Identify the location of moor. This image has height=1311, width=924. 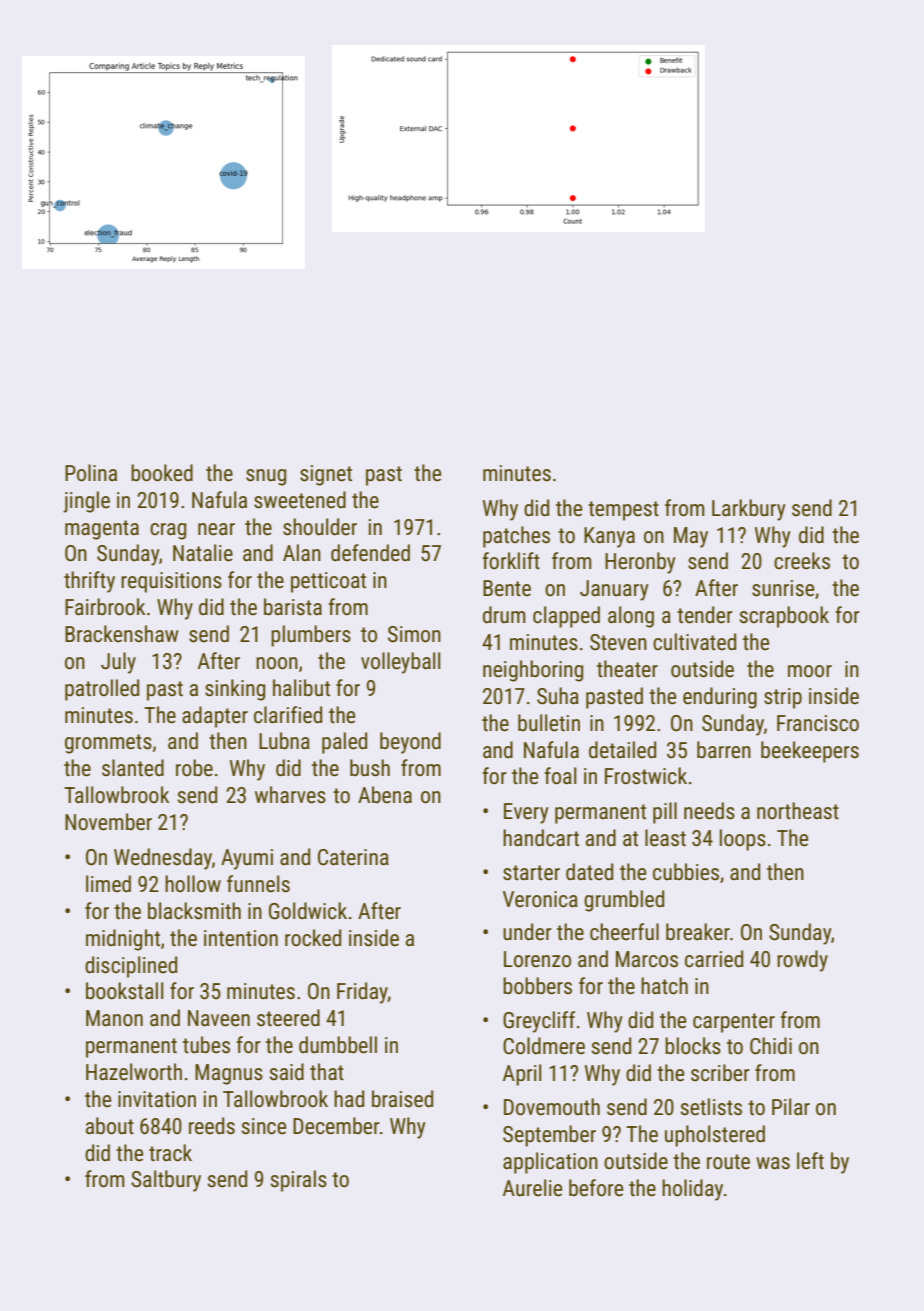
(810, 671).
